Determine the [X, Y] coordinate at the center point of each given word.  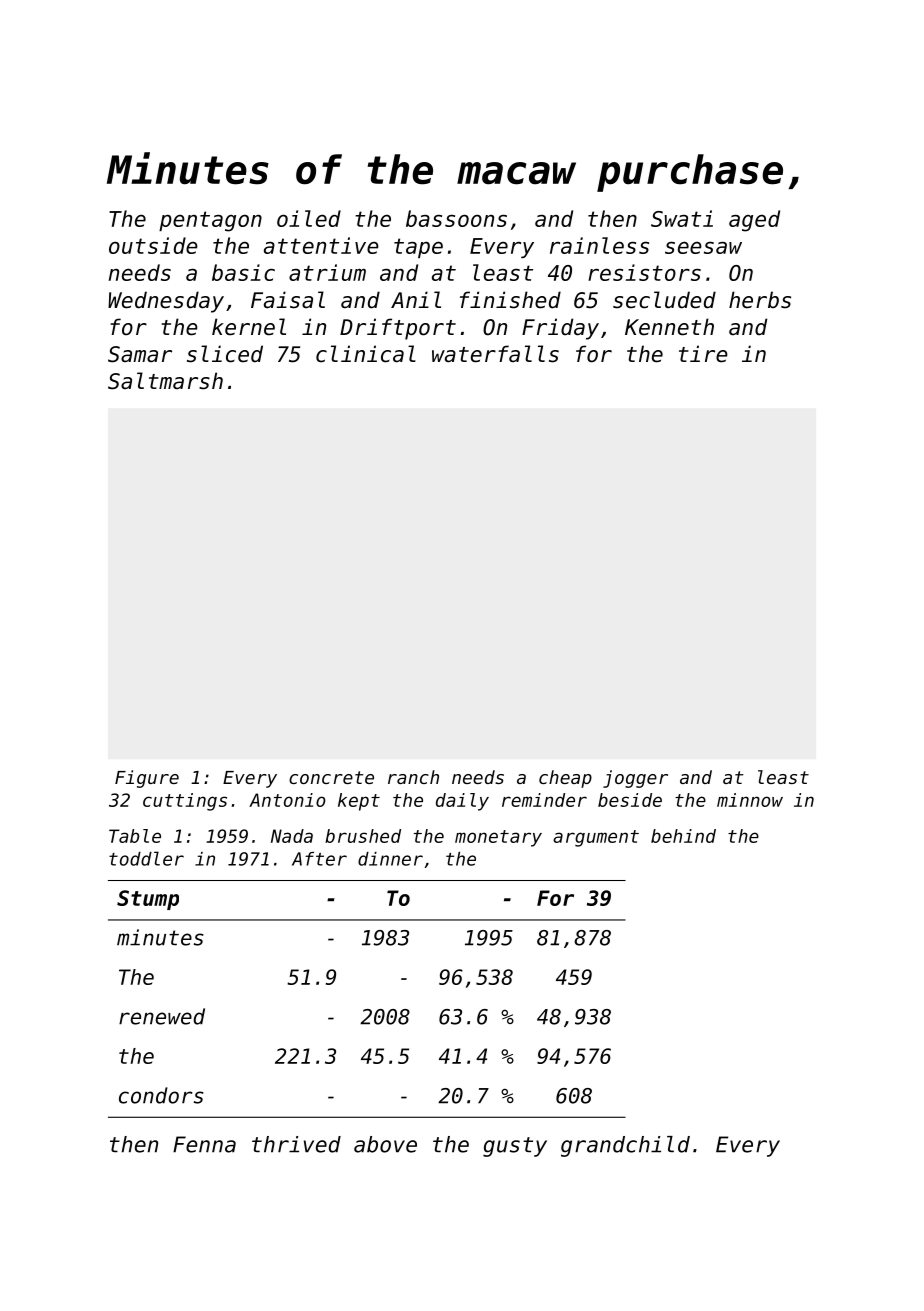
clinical [366, 354]
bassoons [456, 218]
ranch [413, 777]
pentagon [210, 221]
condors [161, 1095]
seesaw [703, 247]
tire [703, 354]
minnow [750, 800]
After [319, 859]
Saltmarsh [165, 381]
